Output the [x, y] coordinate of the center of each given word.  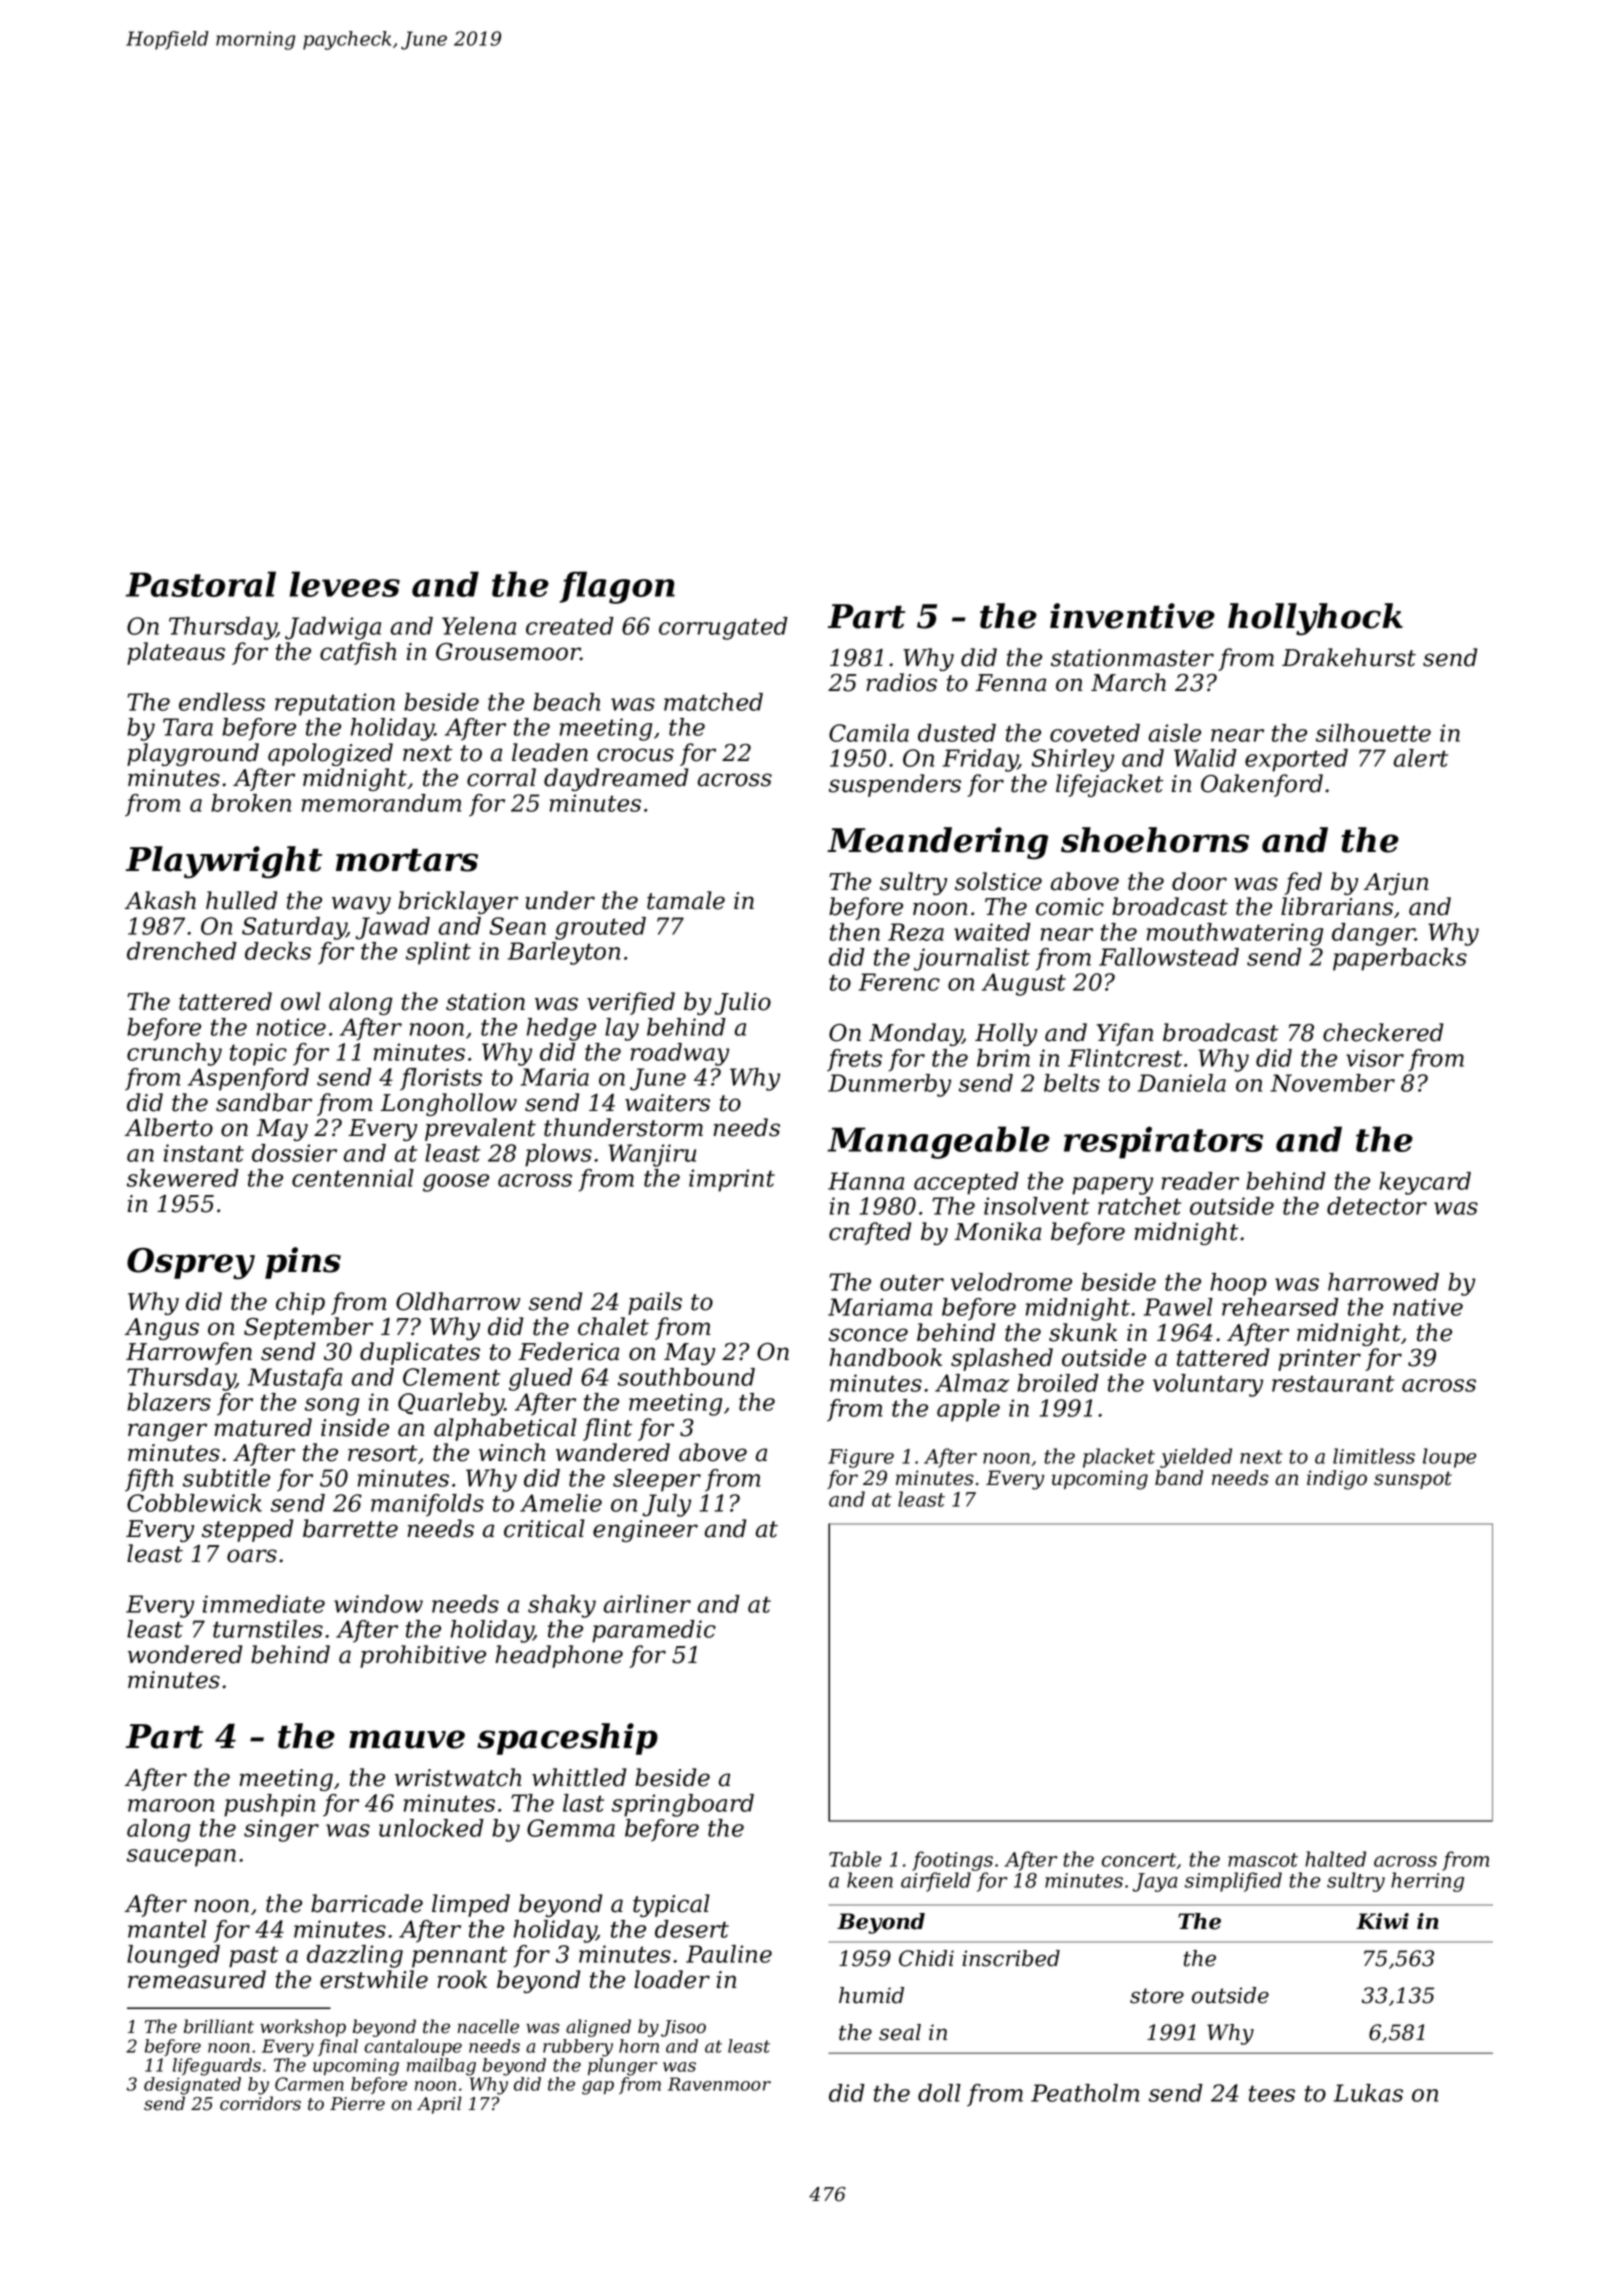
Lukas [1368, 2093]
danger [1373, 934]
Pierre [357, 2104]
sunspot [1413, 1480]
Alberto [169, 1127]
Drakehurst [1349, 657]
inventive [1132, 616]
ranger [167, 1432]
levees [344, 584]
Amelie [561, 1503]
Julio [742, 1003]
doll [939, 2093]
